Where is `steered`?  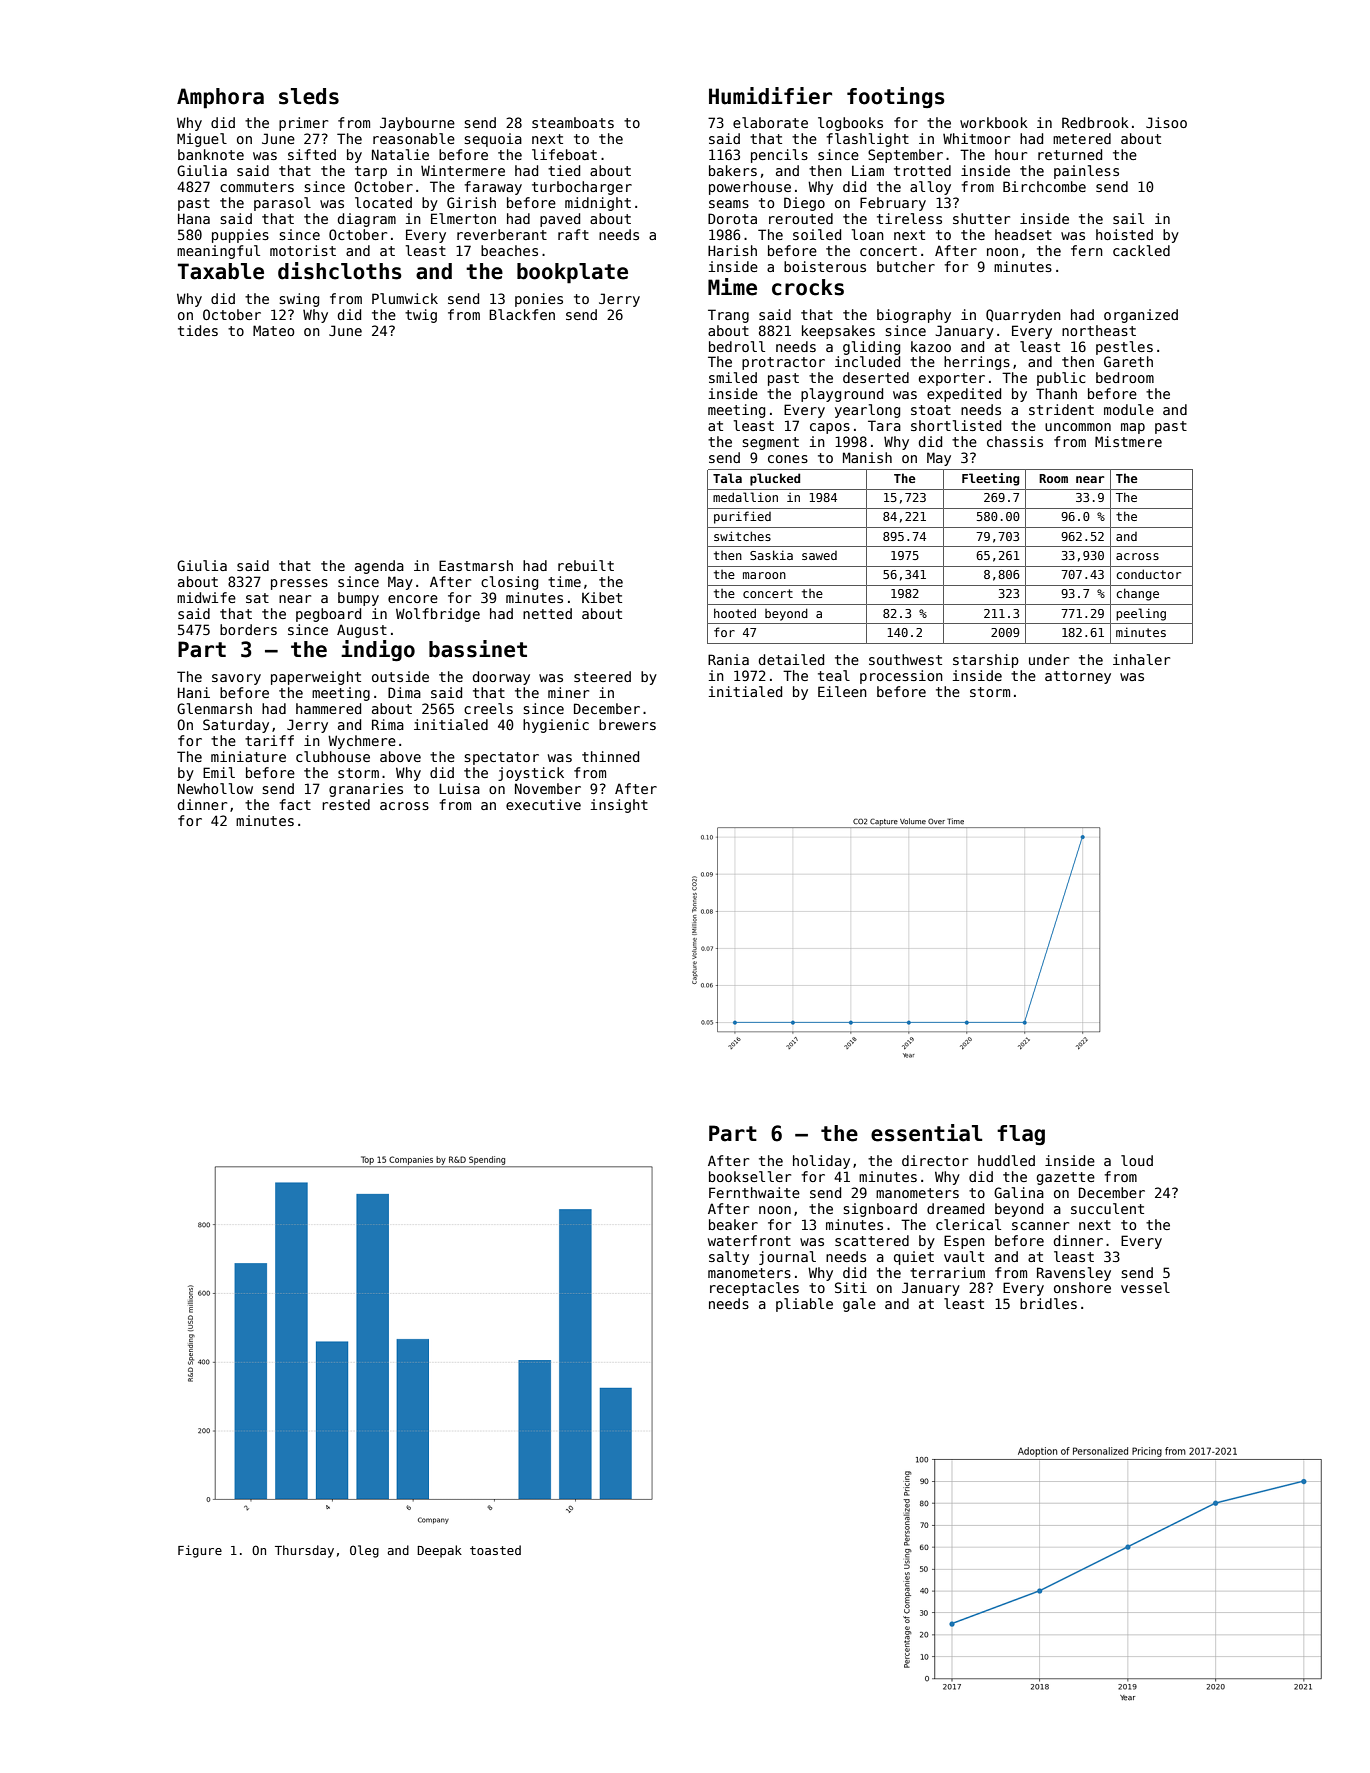
steered is located at coordinates (602, 676).
